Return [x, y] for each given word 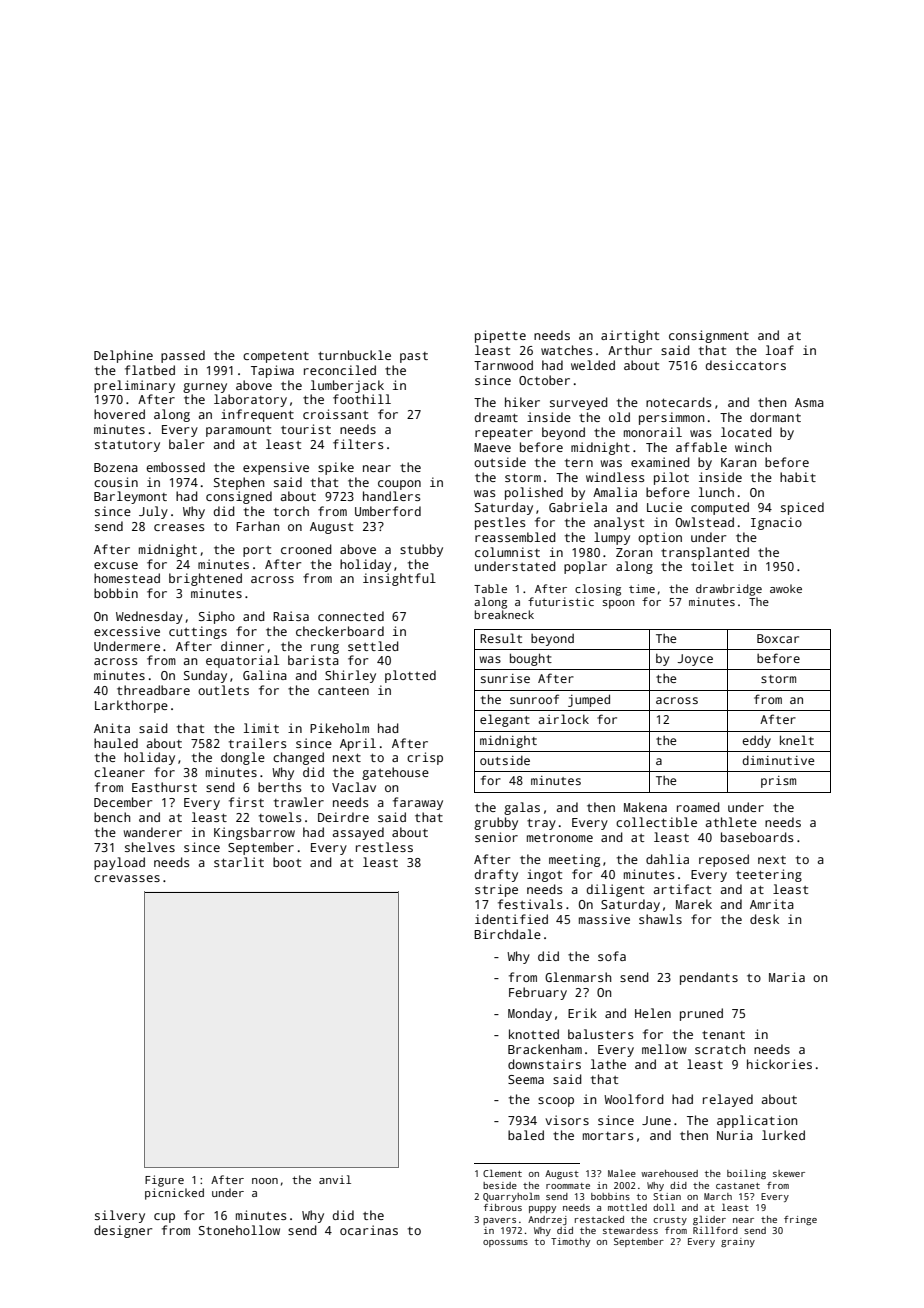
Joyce [695, 660]
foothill [362, 399]
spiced [802, 508]
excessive [127, 631]
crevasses [127, 878]
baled [526, 1135]
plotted [410, 676]
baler [187, 444]
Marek [694, 904]
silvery [120, 1216]
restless [384, 847]
